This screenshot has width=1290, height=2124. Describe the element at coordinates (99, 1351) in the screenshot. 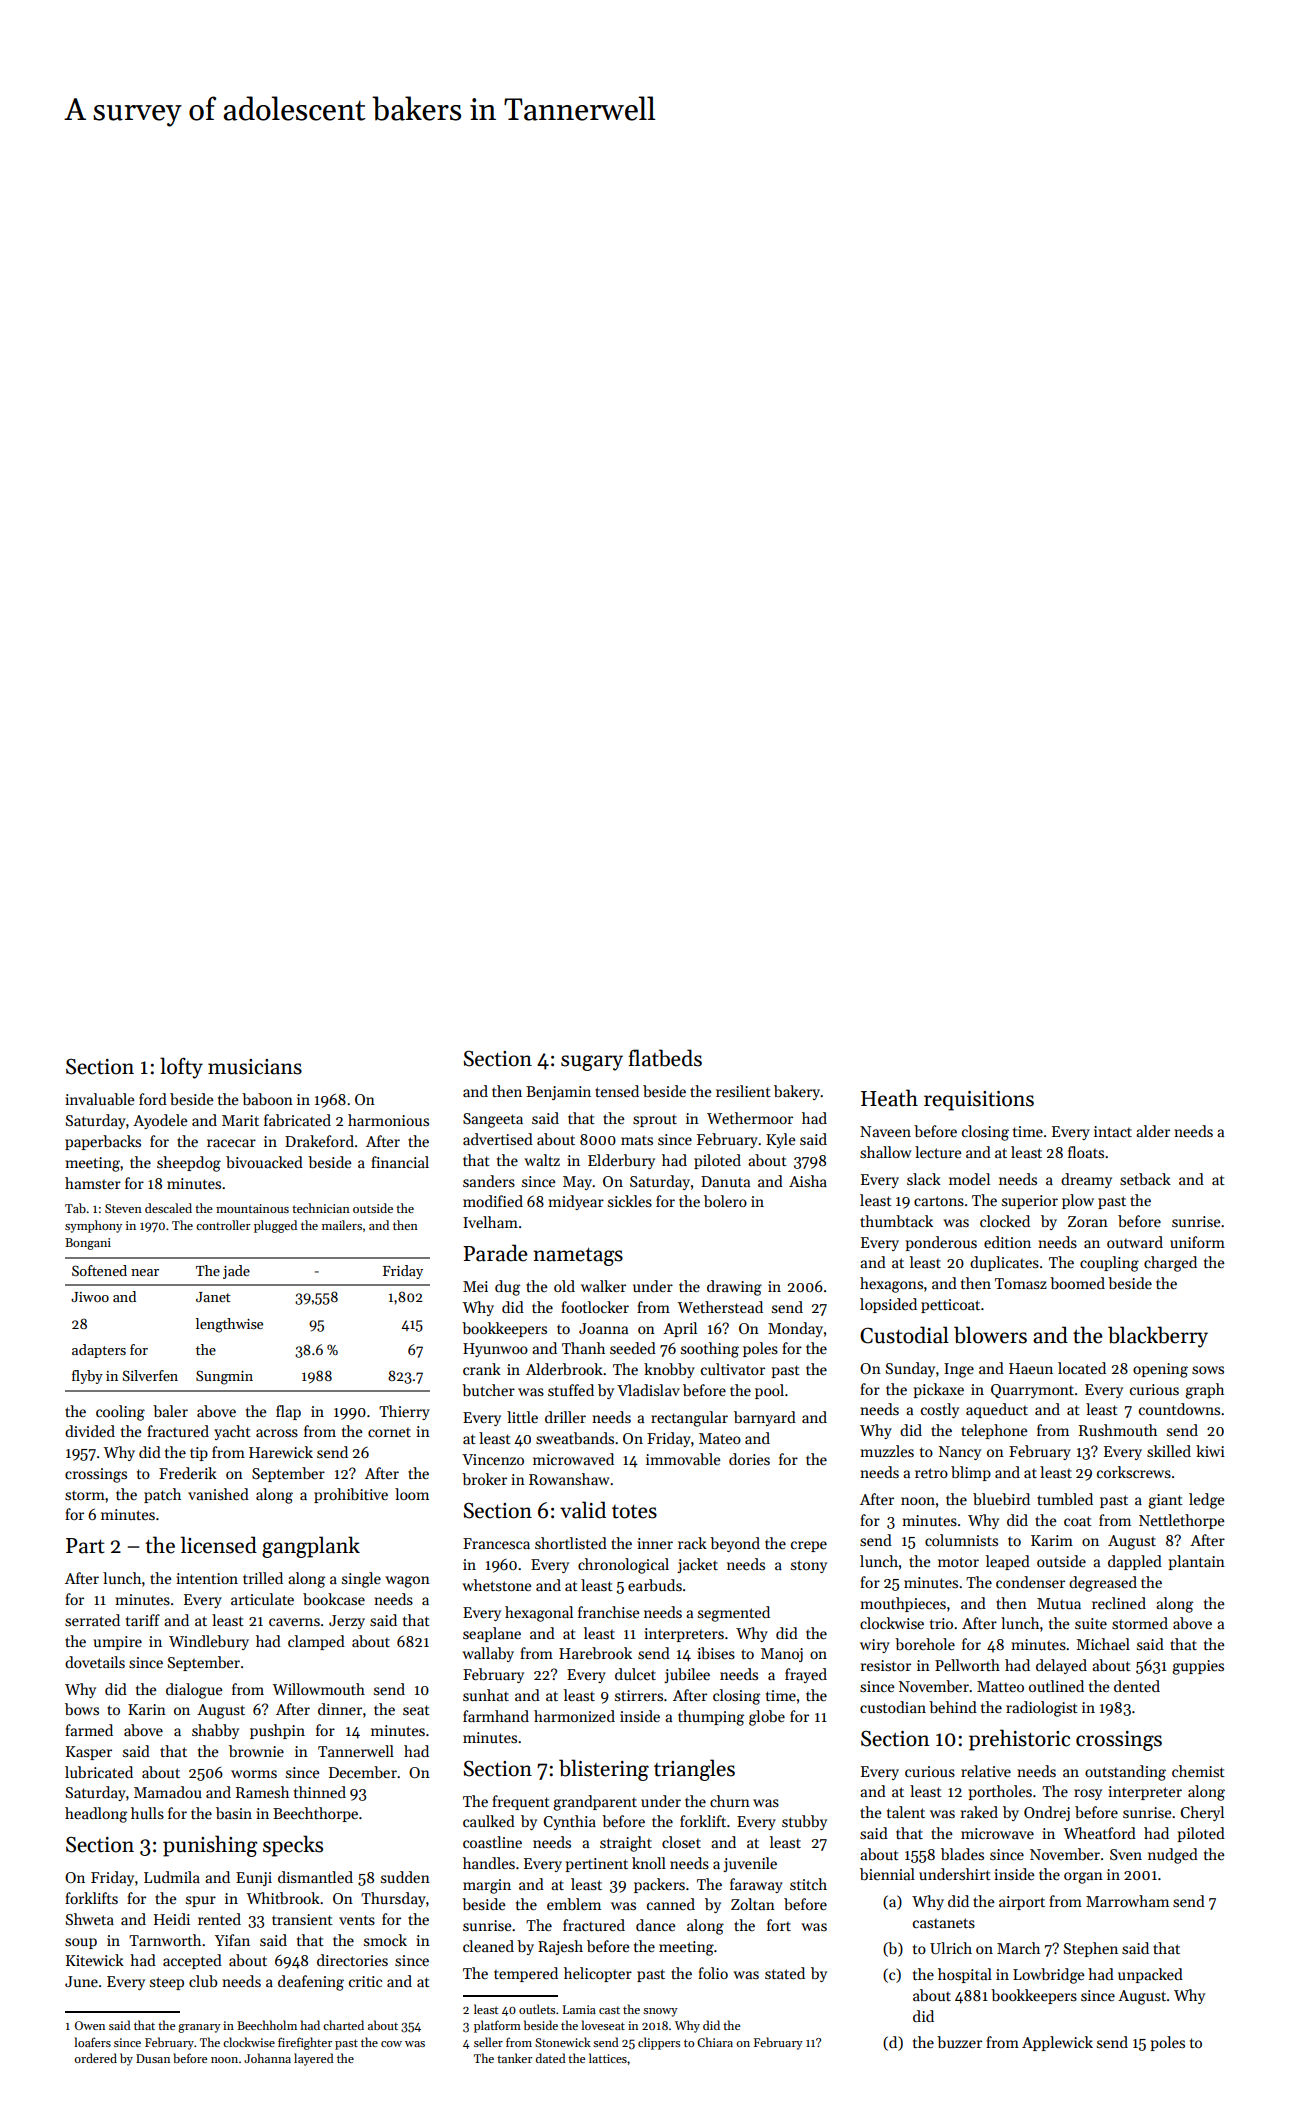

I see `adapters` at that location.
